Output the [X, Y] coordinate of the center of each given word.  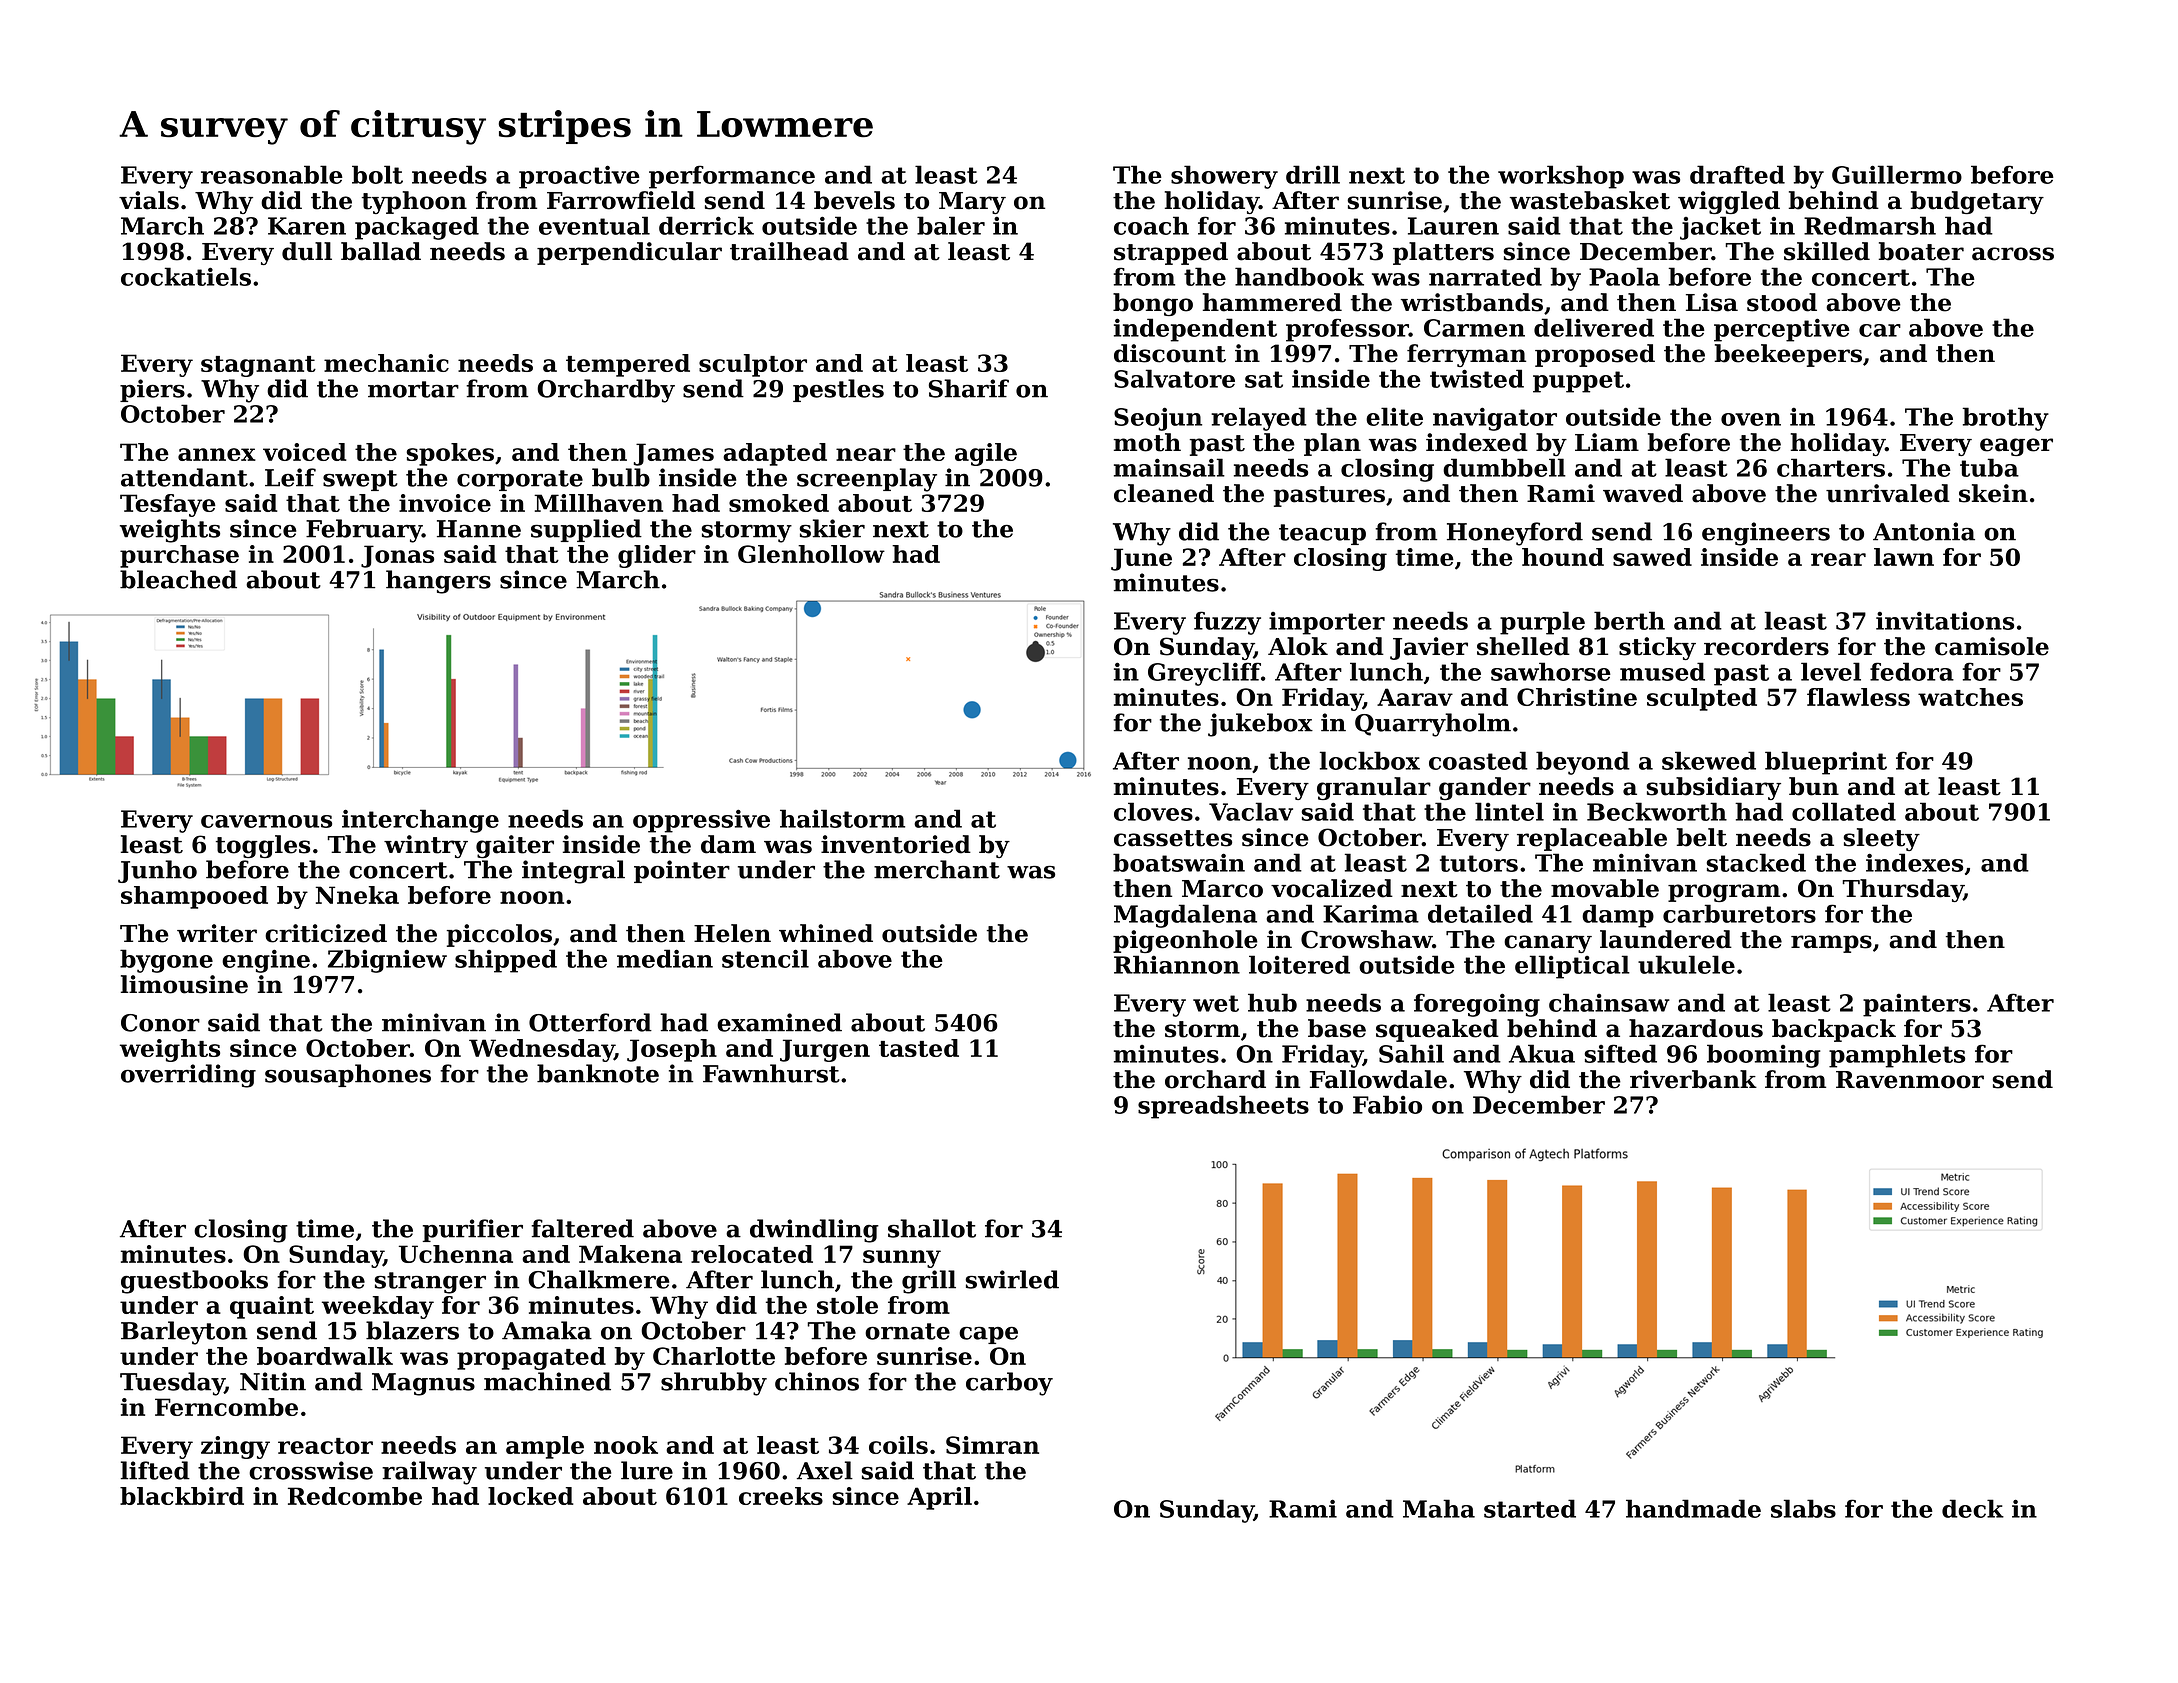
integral [573, 872]
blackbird [182, 1496]
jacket [1720, 228]
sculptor [753, 365]
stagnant [258, 366]
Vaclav [1251, 811]
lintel [1509, 811]
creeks [781, 1496]
